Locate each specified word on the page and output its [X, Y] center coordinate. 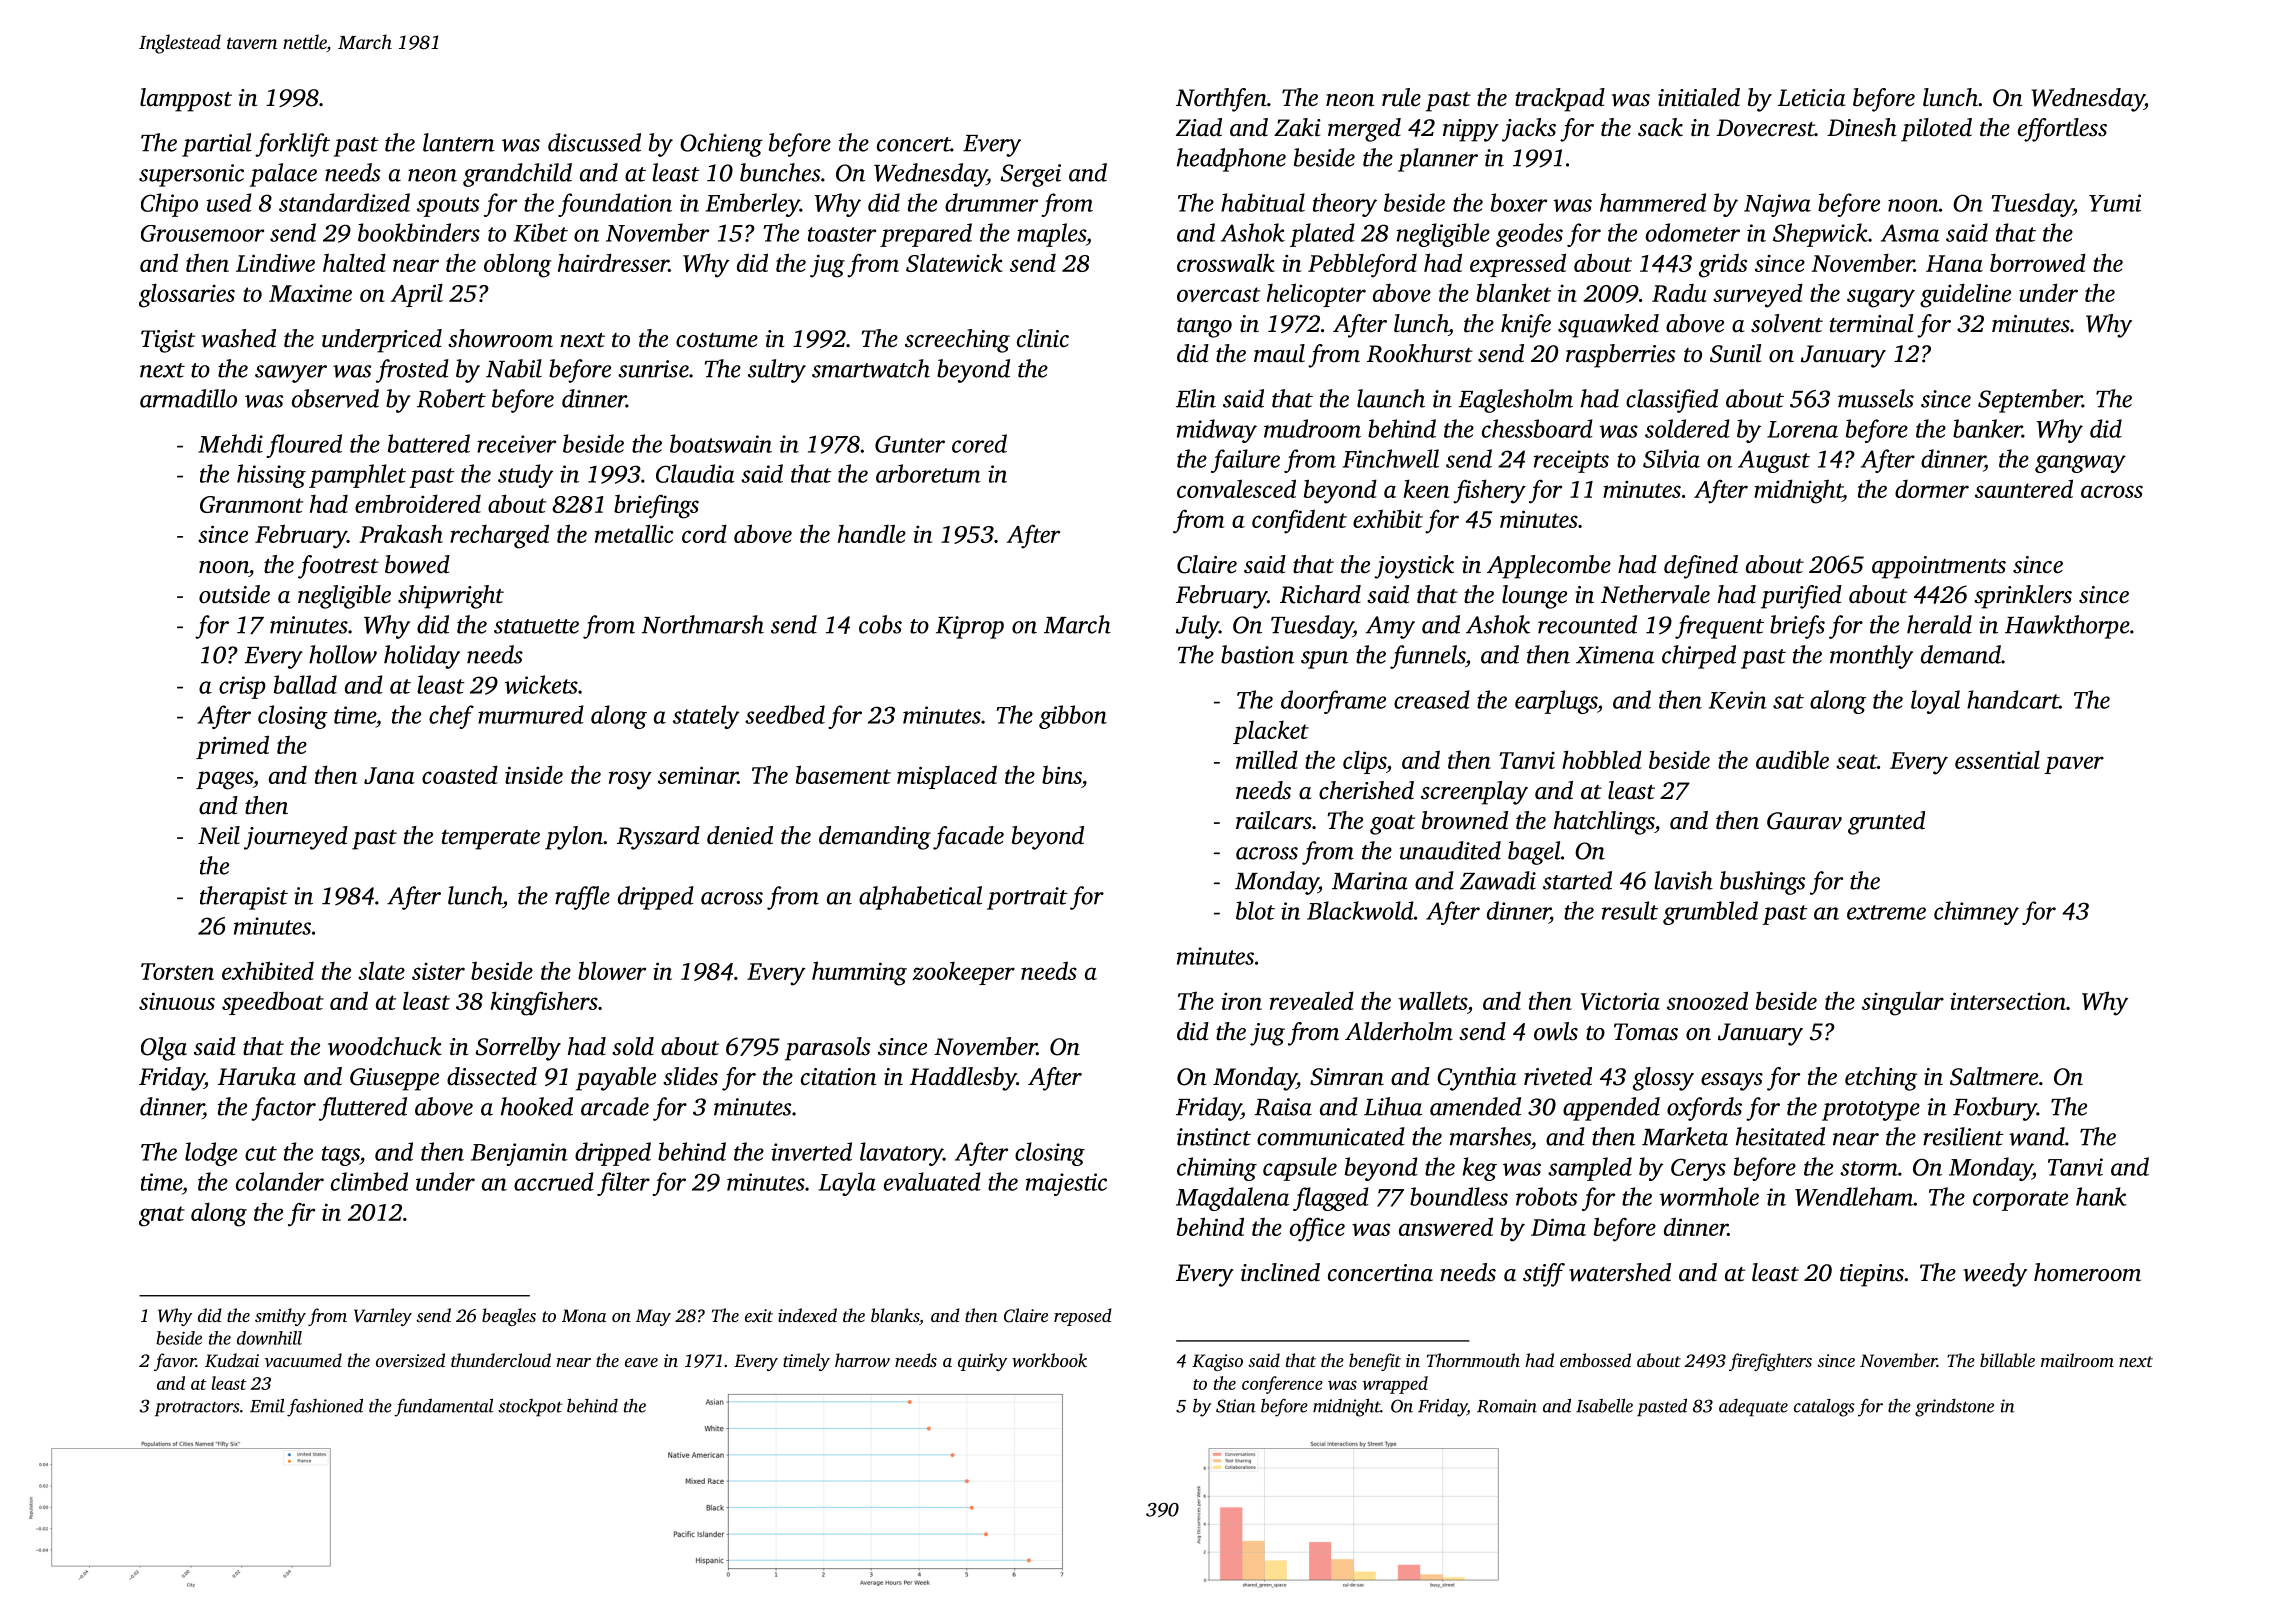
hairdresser [613, 262]
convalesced [1236, 488]
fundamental [443, 1407]
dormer [1932, 489]
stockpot [530, 1408]
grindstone [1954, 1408]
